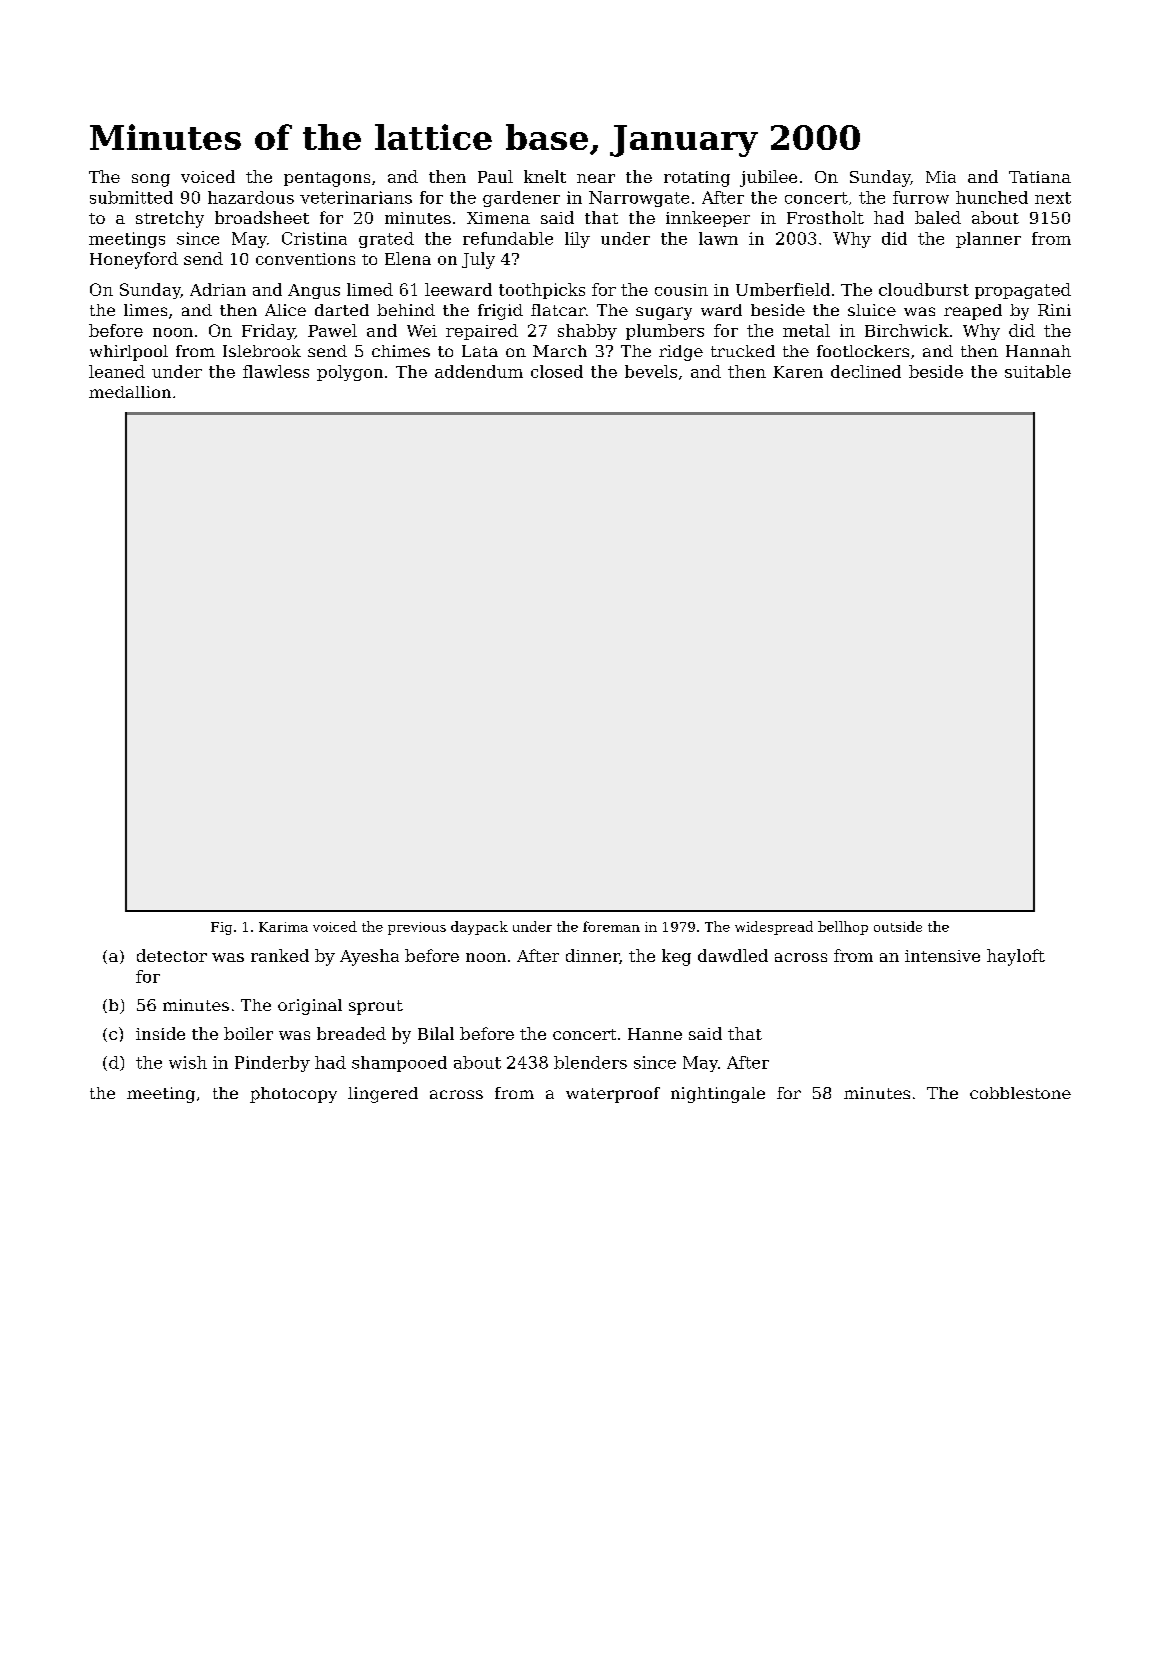 This page has width=1160, height=1680. Describe the element at coordinates (350, 373) in the page. I see `polygon` at that location.
